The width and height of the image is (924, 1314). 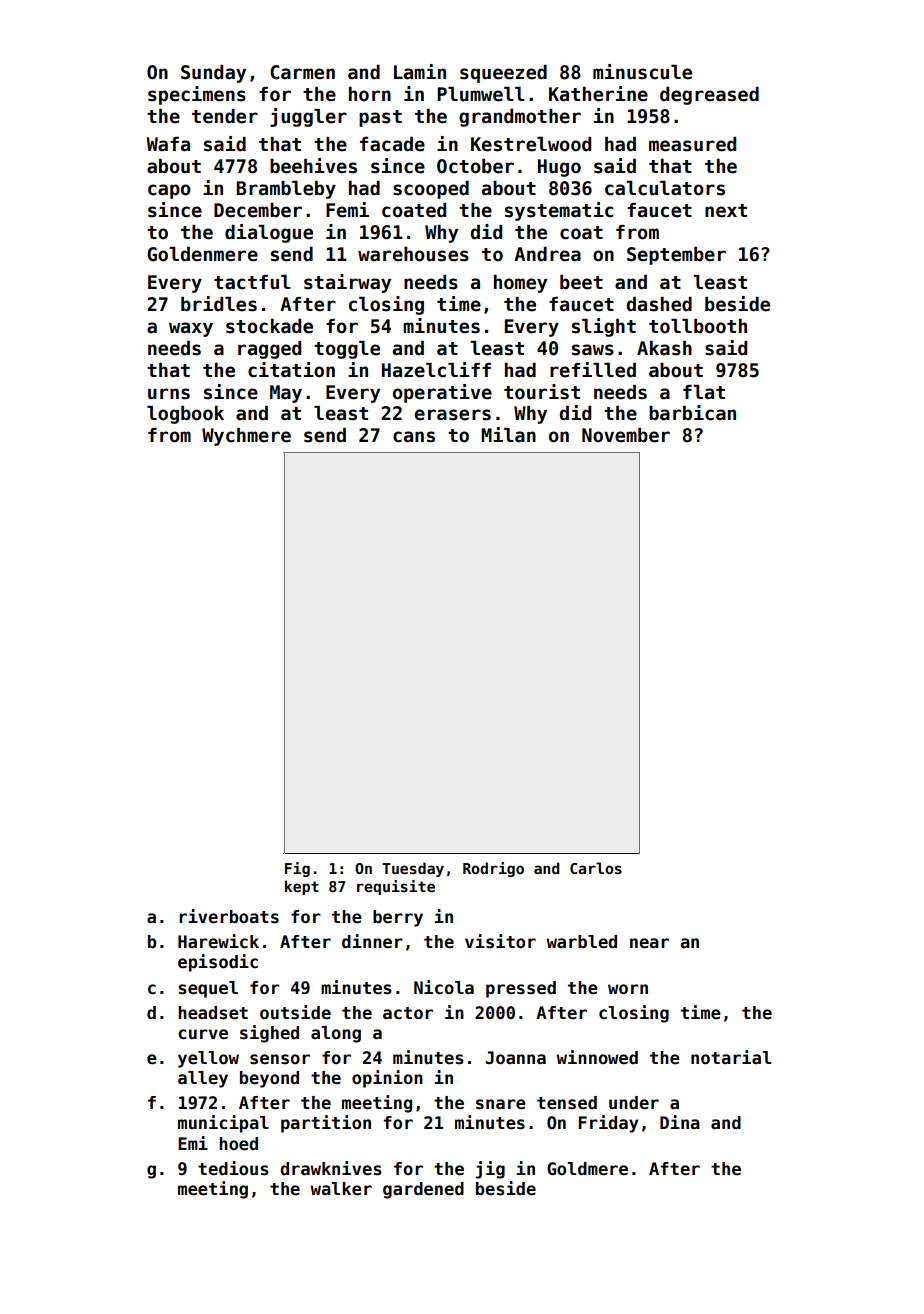 What do you see at coordinates (396, 887) in the image?
I see `requisite` at bounding box center [396, 887].
